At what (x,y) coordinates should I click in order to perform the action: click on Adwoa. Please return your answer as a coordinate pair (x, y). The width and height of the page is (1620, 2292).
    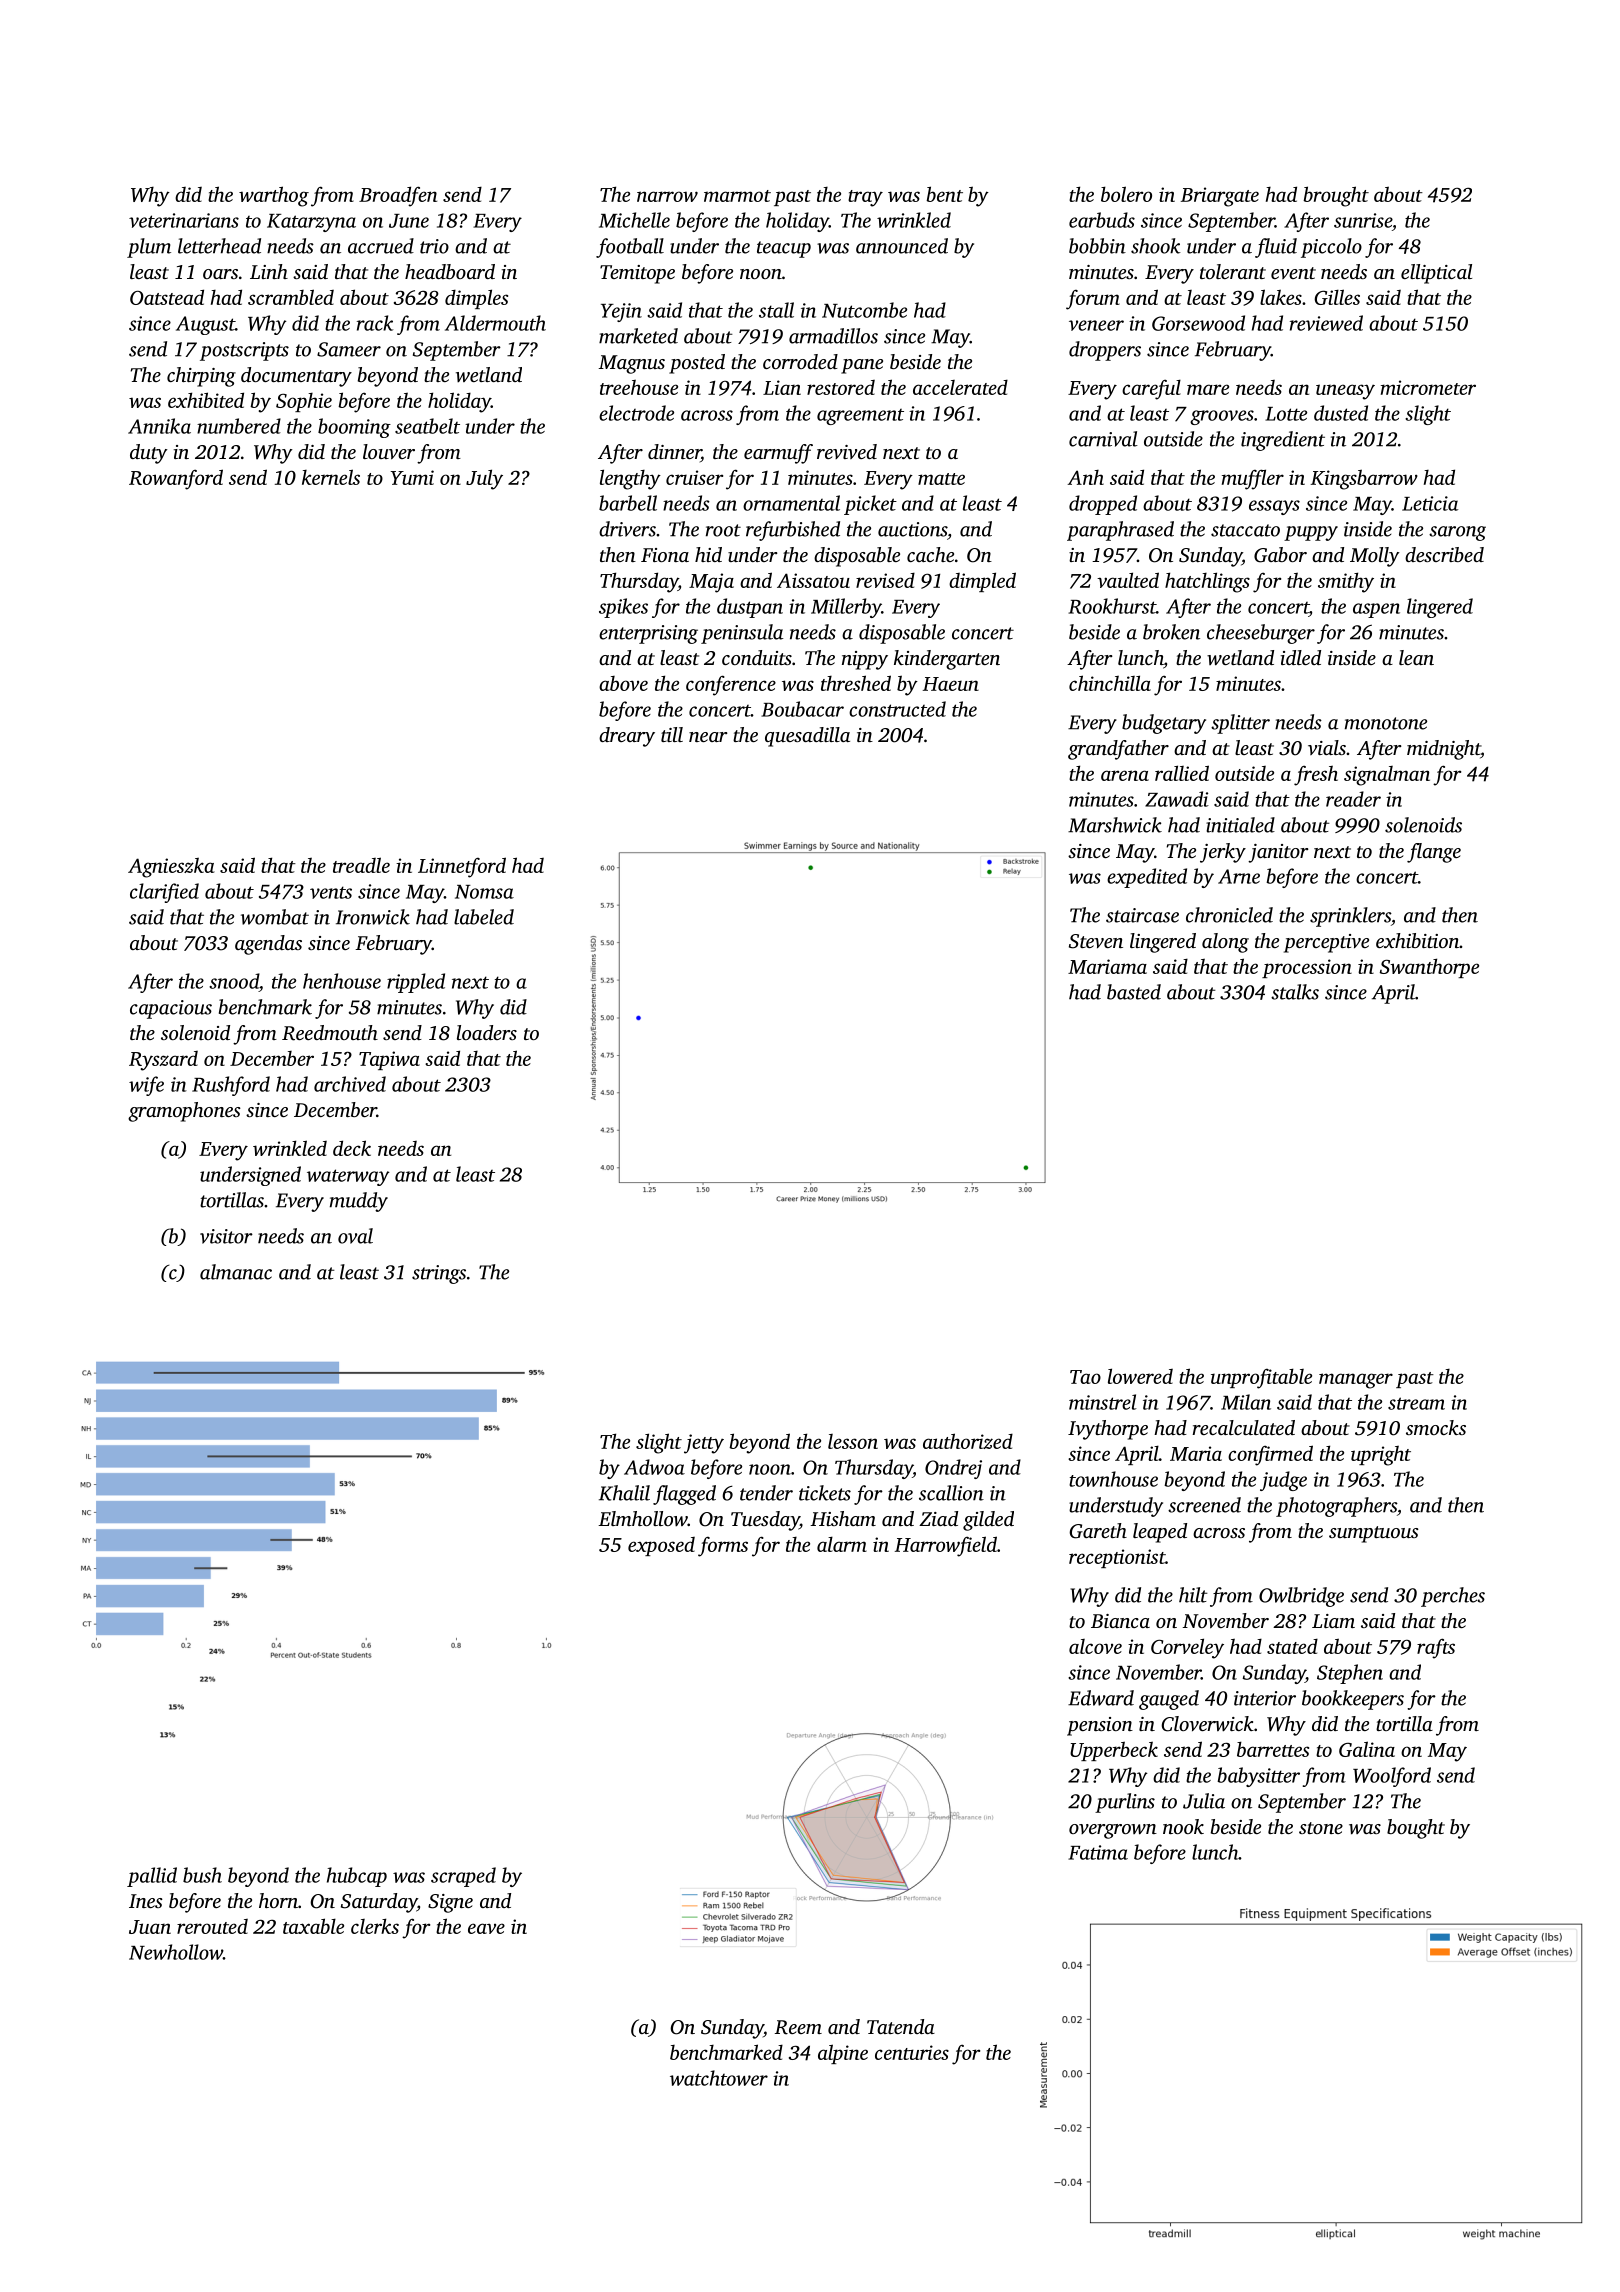
    Looking at the image, I should click on (654, 1467).
